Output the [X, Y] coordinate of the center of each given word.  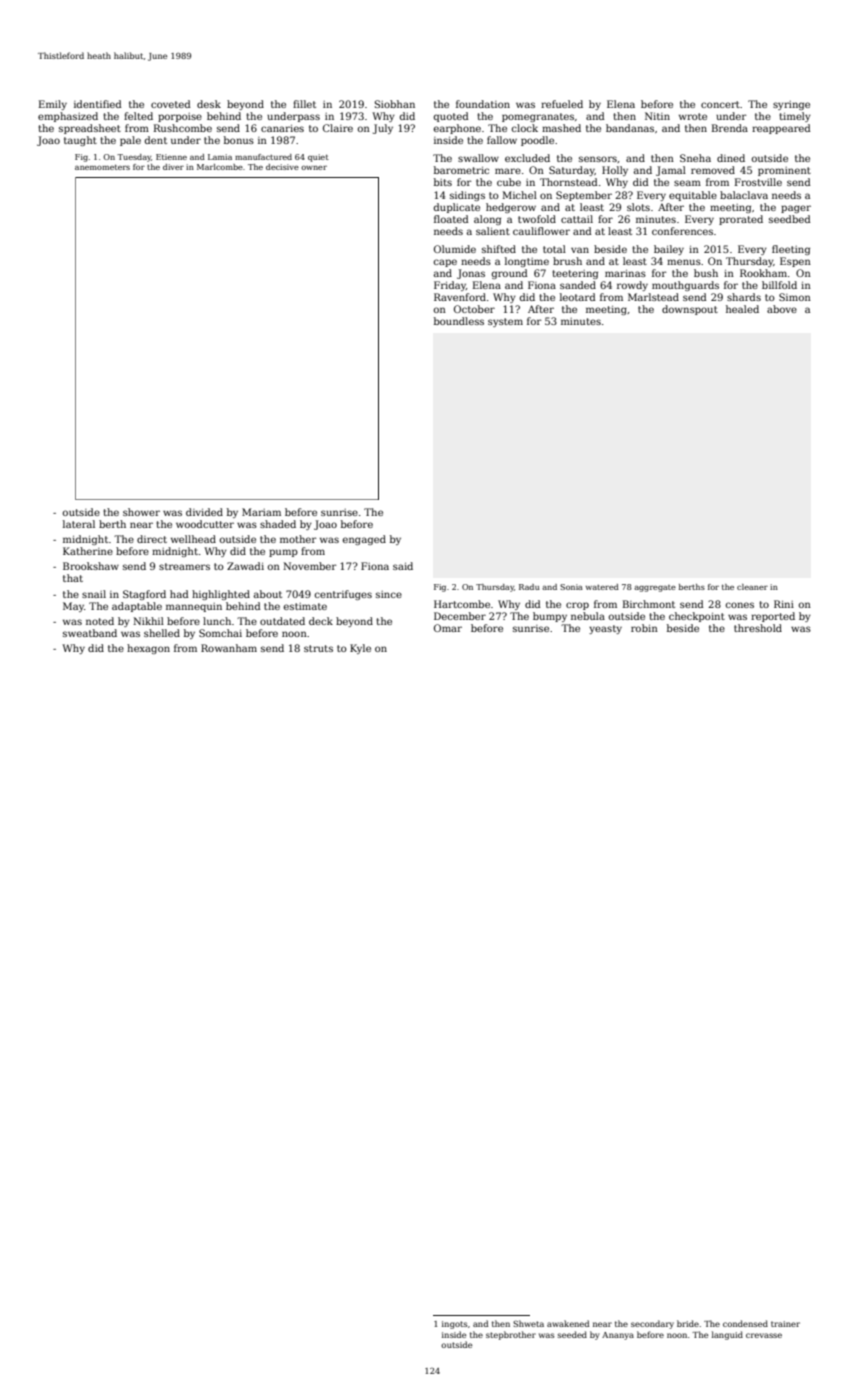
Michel [520, 195]
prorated [741, 220]
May [73, 607]
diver [173, 167]
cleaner [752, 587]
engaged [364, 540]
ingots [454, 1325]
